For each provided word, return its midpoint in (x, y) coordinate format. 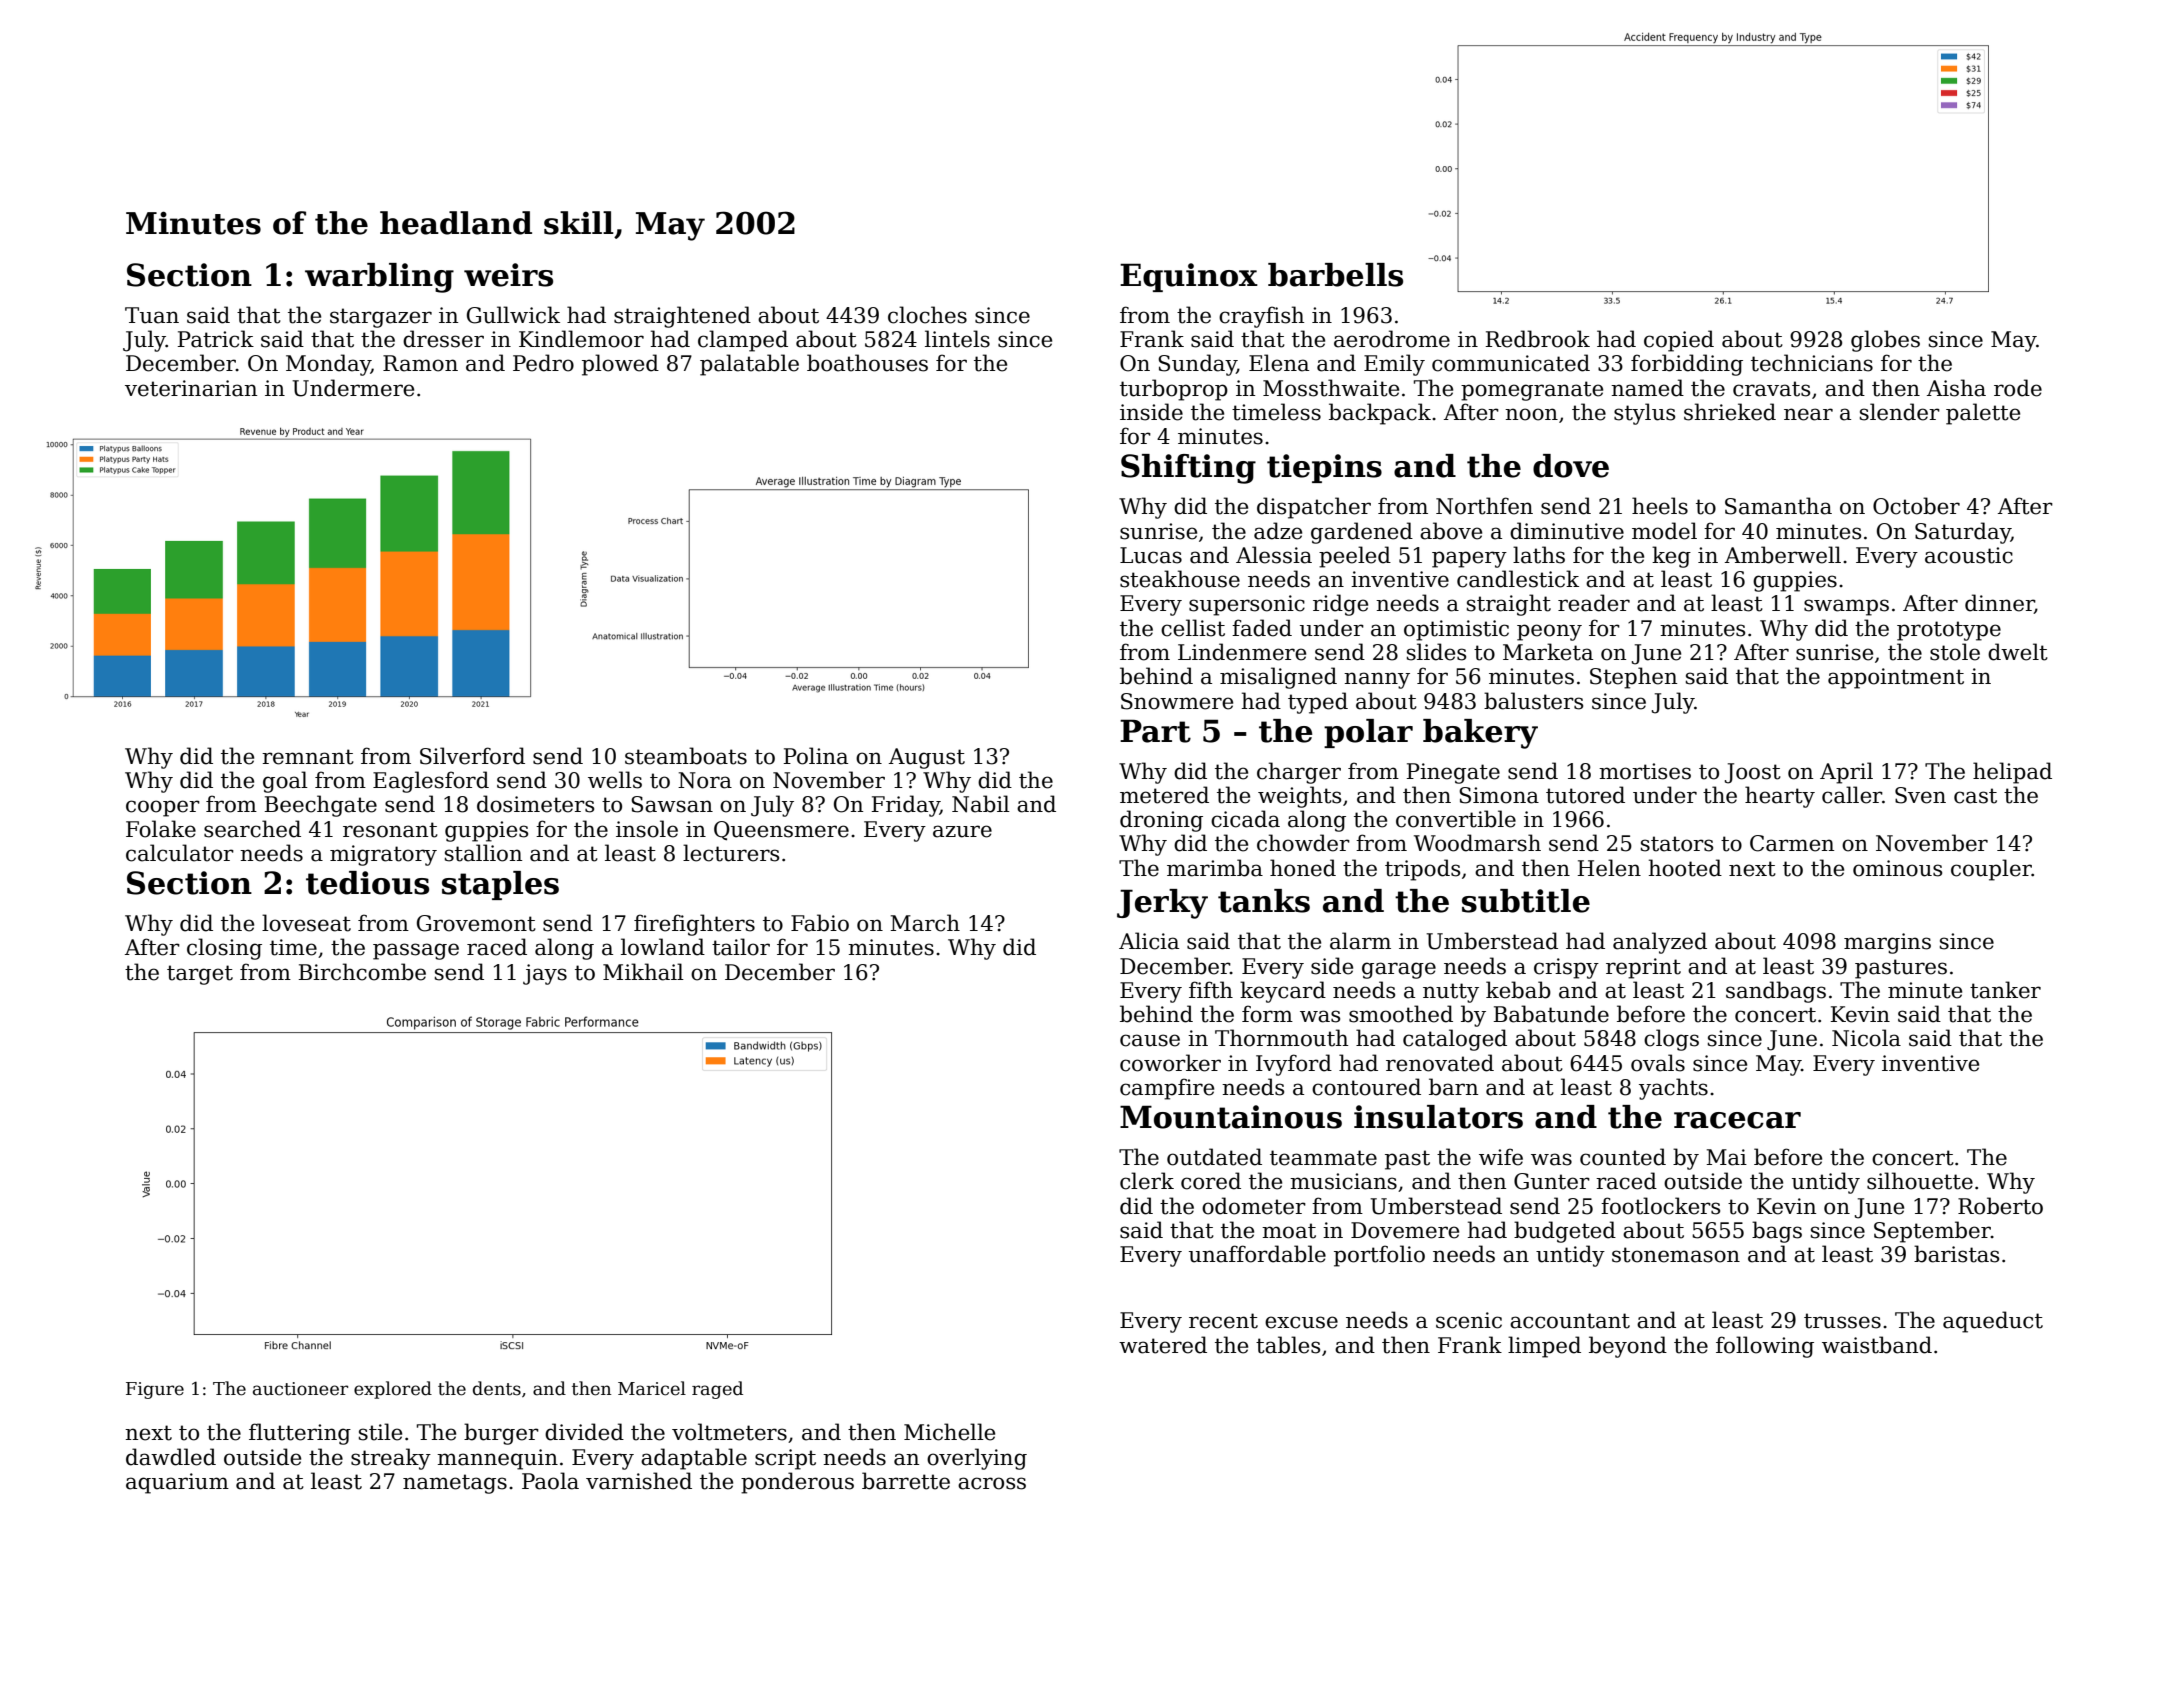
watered (1163, 1345)
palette (1983, 414)
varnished (639, 1481)
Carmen (1792, 843)
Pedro (543, 363)
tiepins (1324, 468)
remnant (308, 757)
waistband (1877, 1345)
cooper (163, 808)
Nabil (981, 804)
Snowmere (1177, 701)
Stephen (1633, 678)
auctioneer (300, 1389)
